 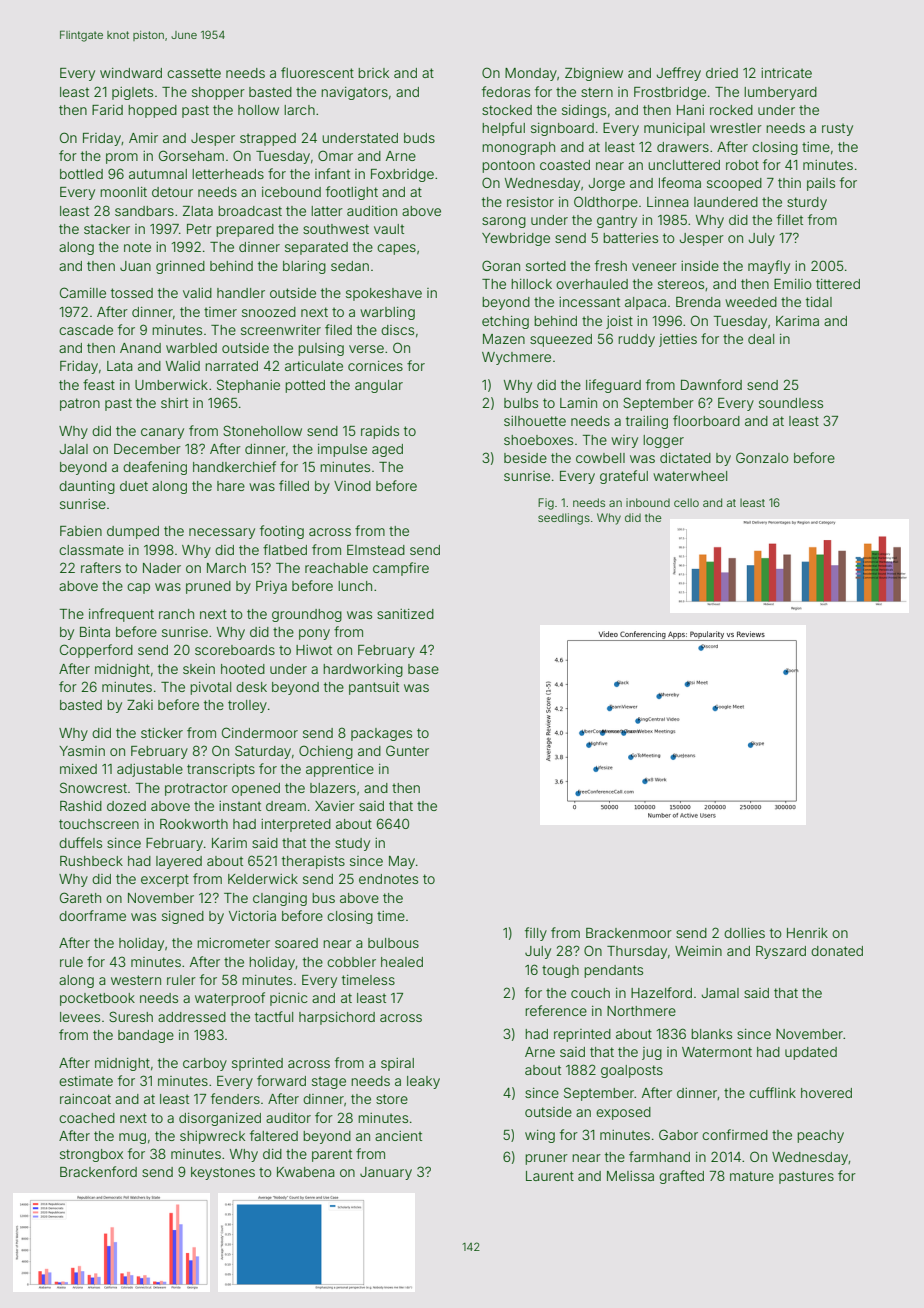 I want to click on cello, so click(x=686, y=502).
